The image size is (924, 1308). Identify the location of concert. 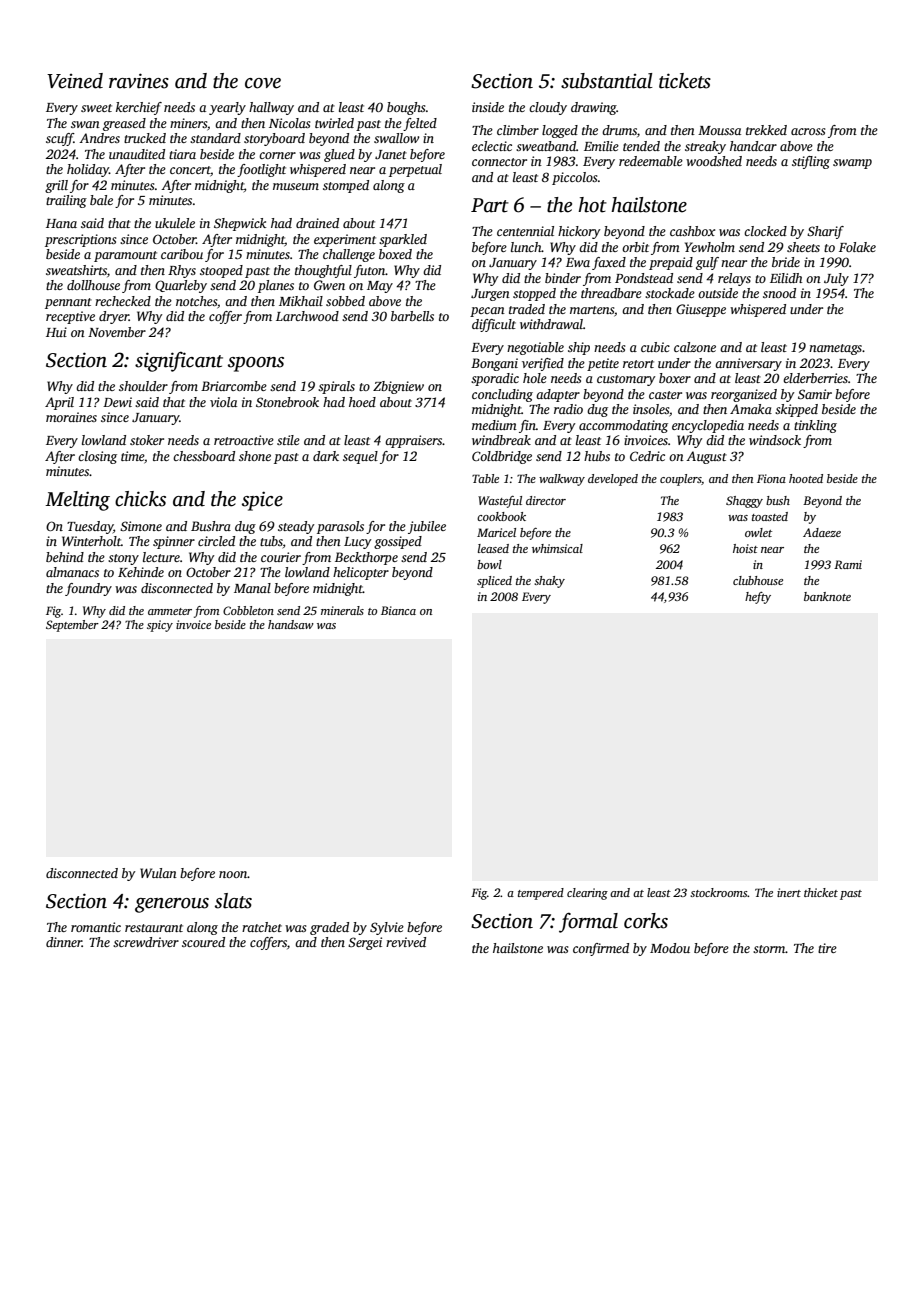
(190, 171).
